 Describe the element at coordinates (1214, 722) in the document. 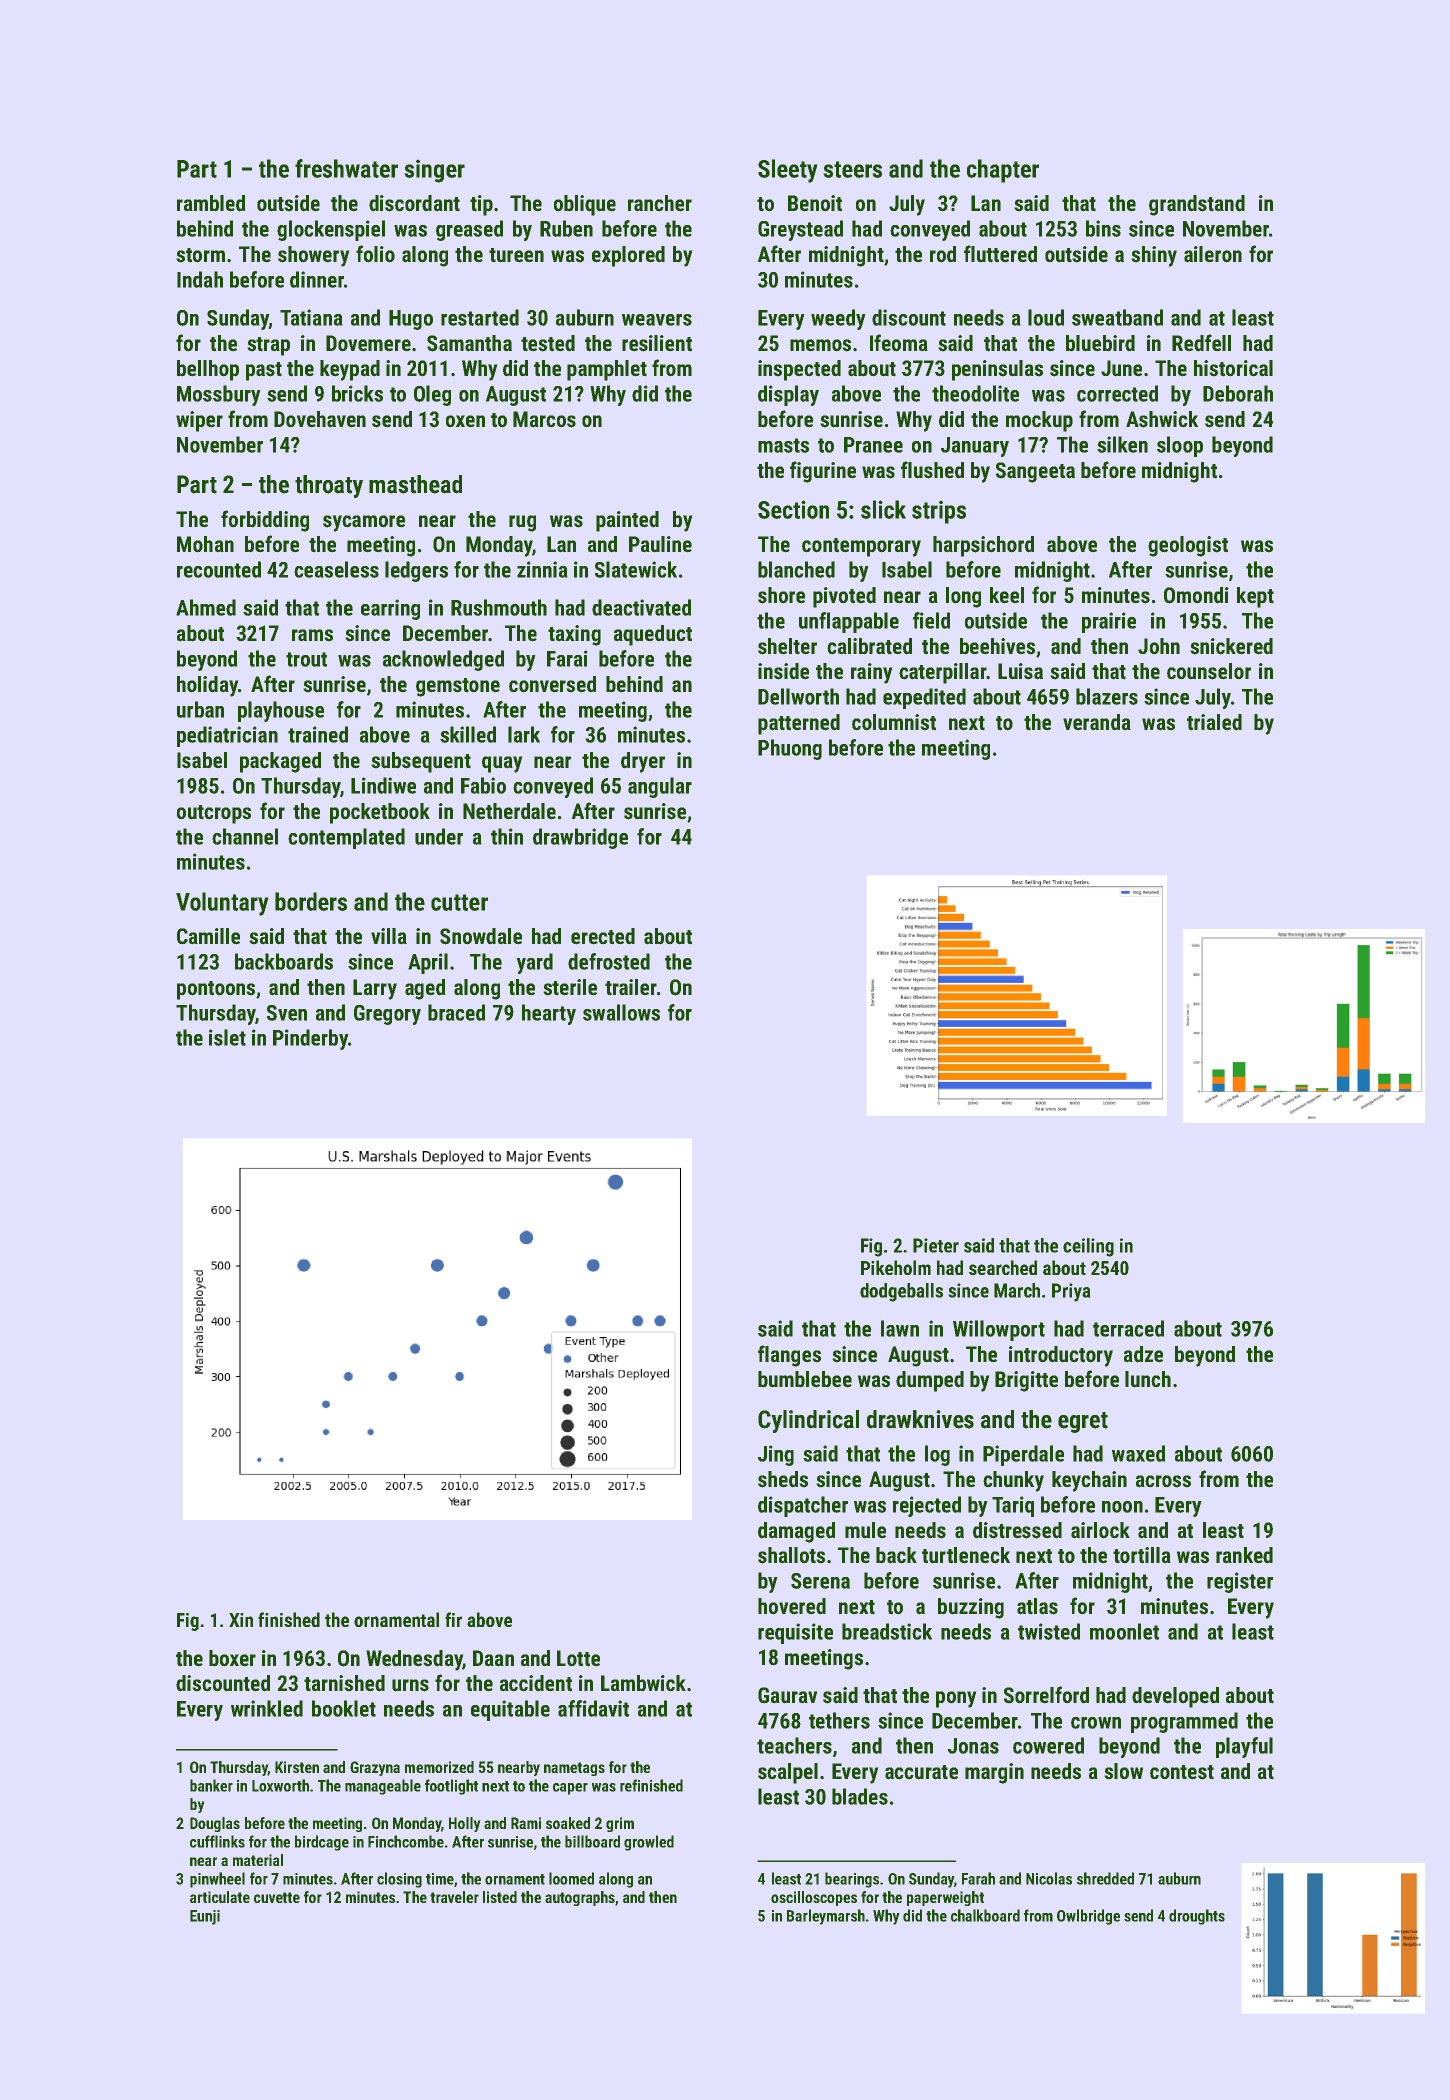

I see `trialed` at that location.
